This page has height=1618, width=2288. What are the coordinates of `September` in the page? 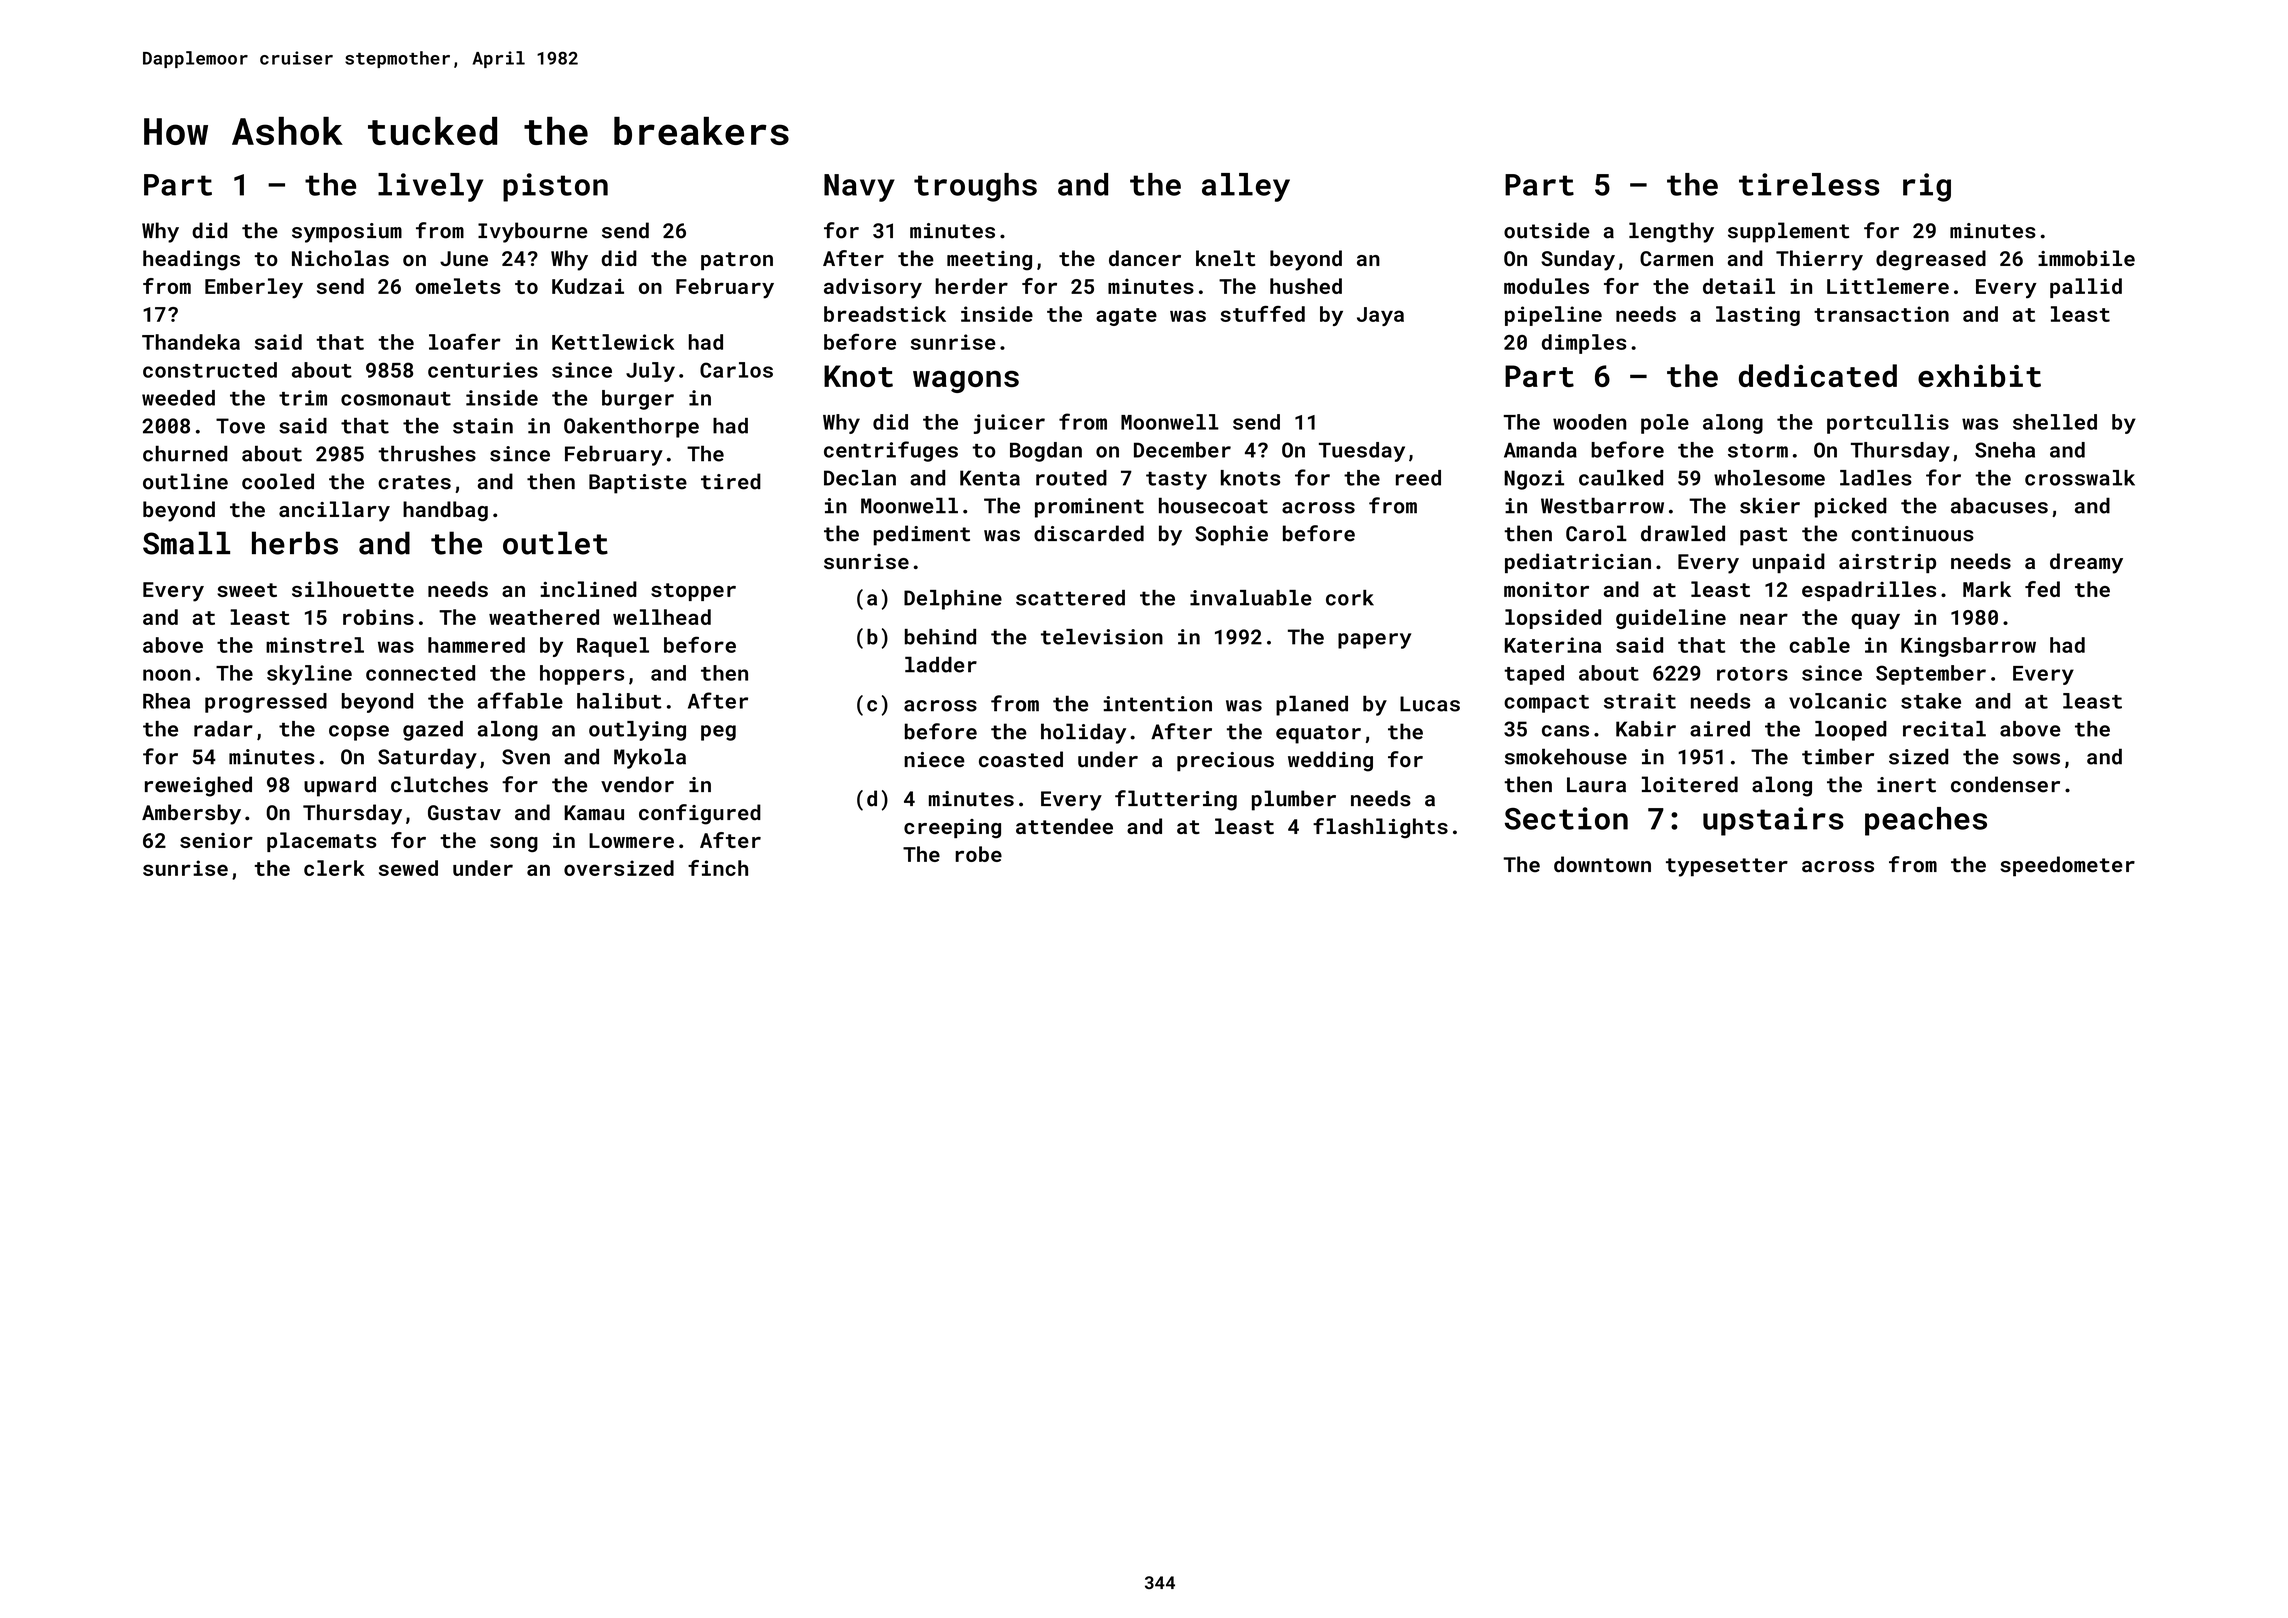 It's located at (1931, 675).
